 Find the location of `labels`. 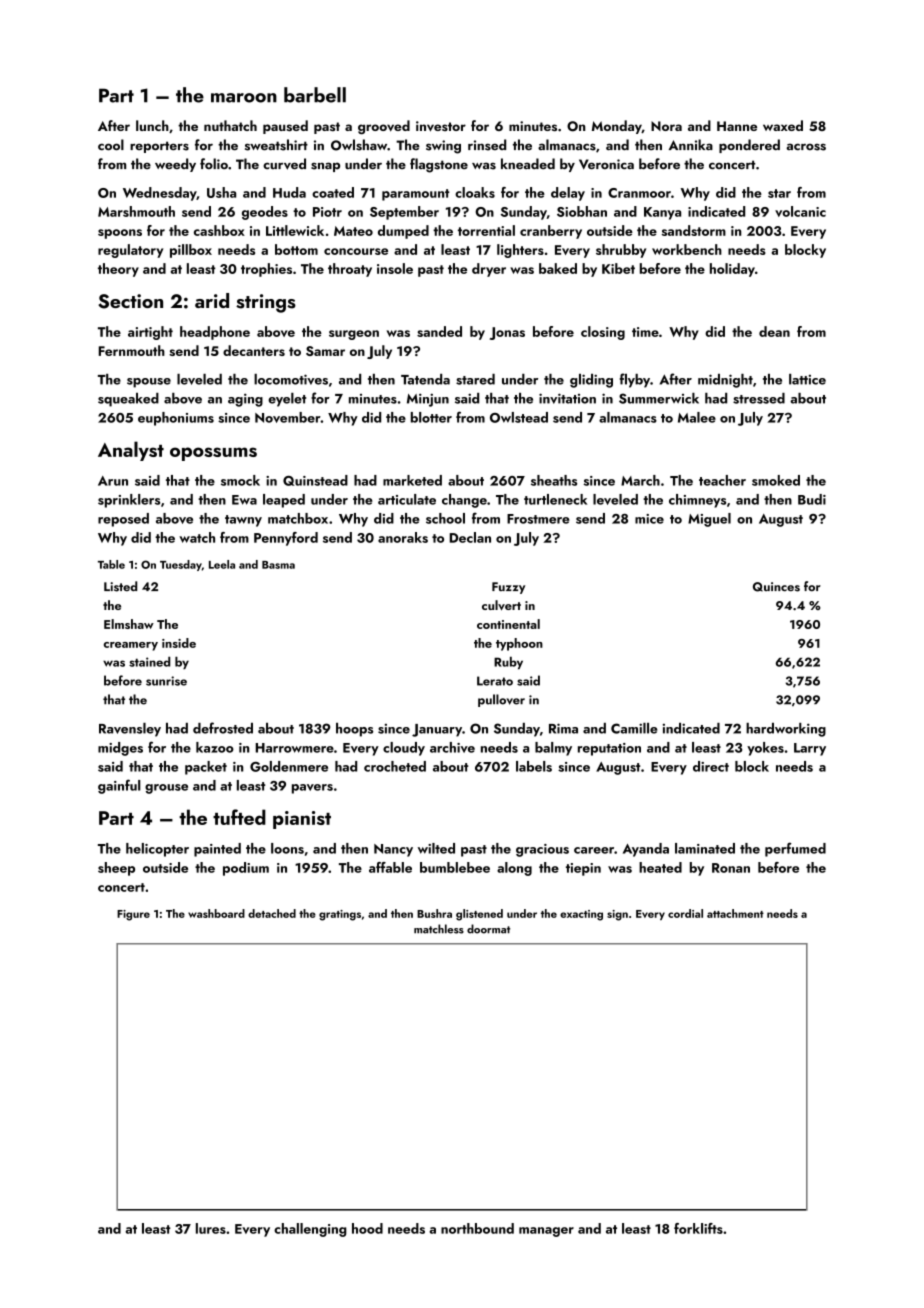

labels is located at coordinates (534, 766).
